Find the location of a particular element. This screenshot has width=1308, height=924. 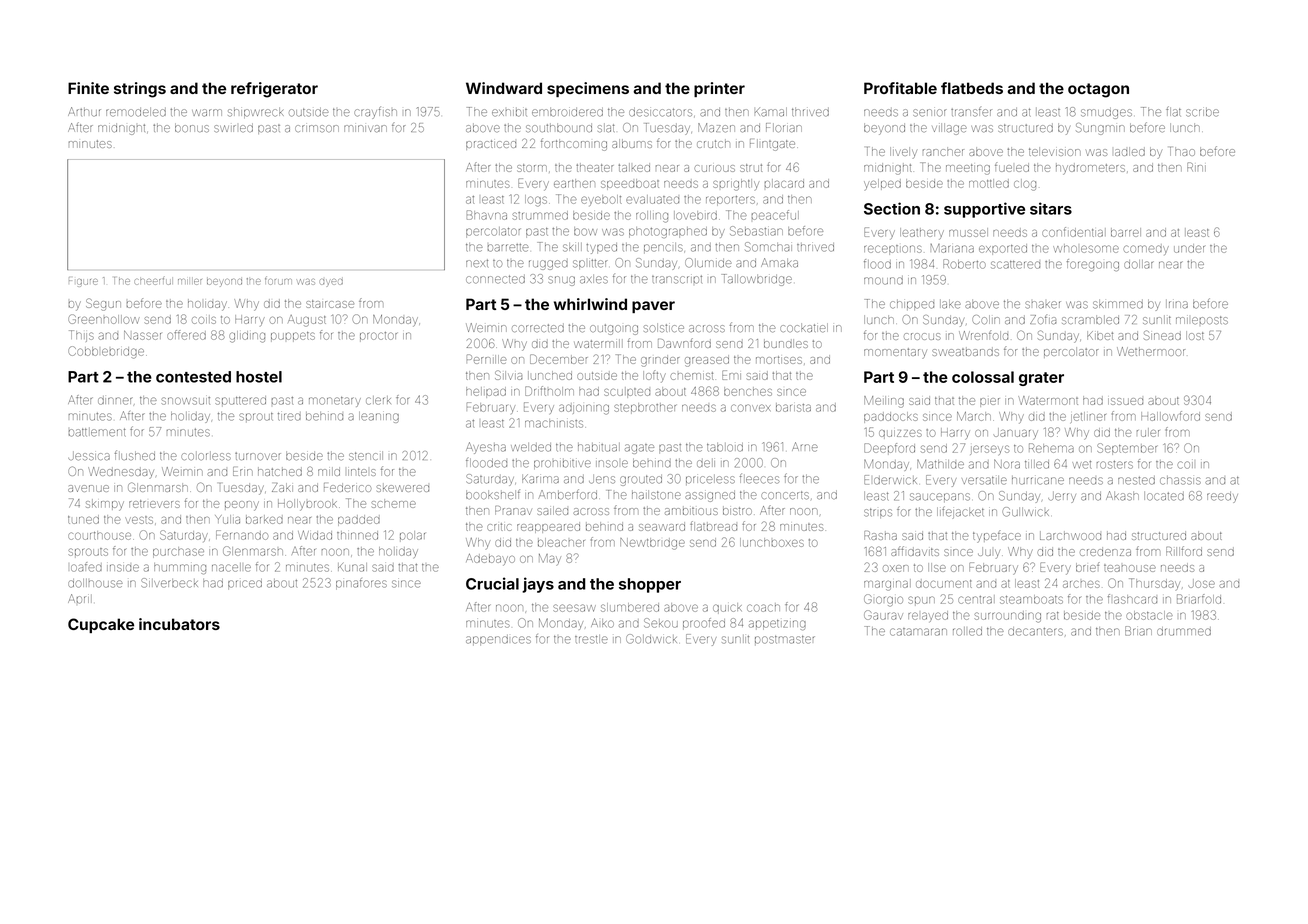

Windward is located at coordinates (504, 88).
